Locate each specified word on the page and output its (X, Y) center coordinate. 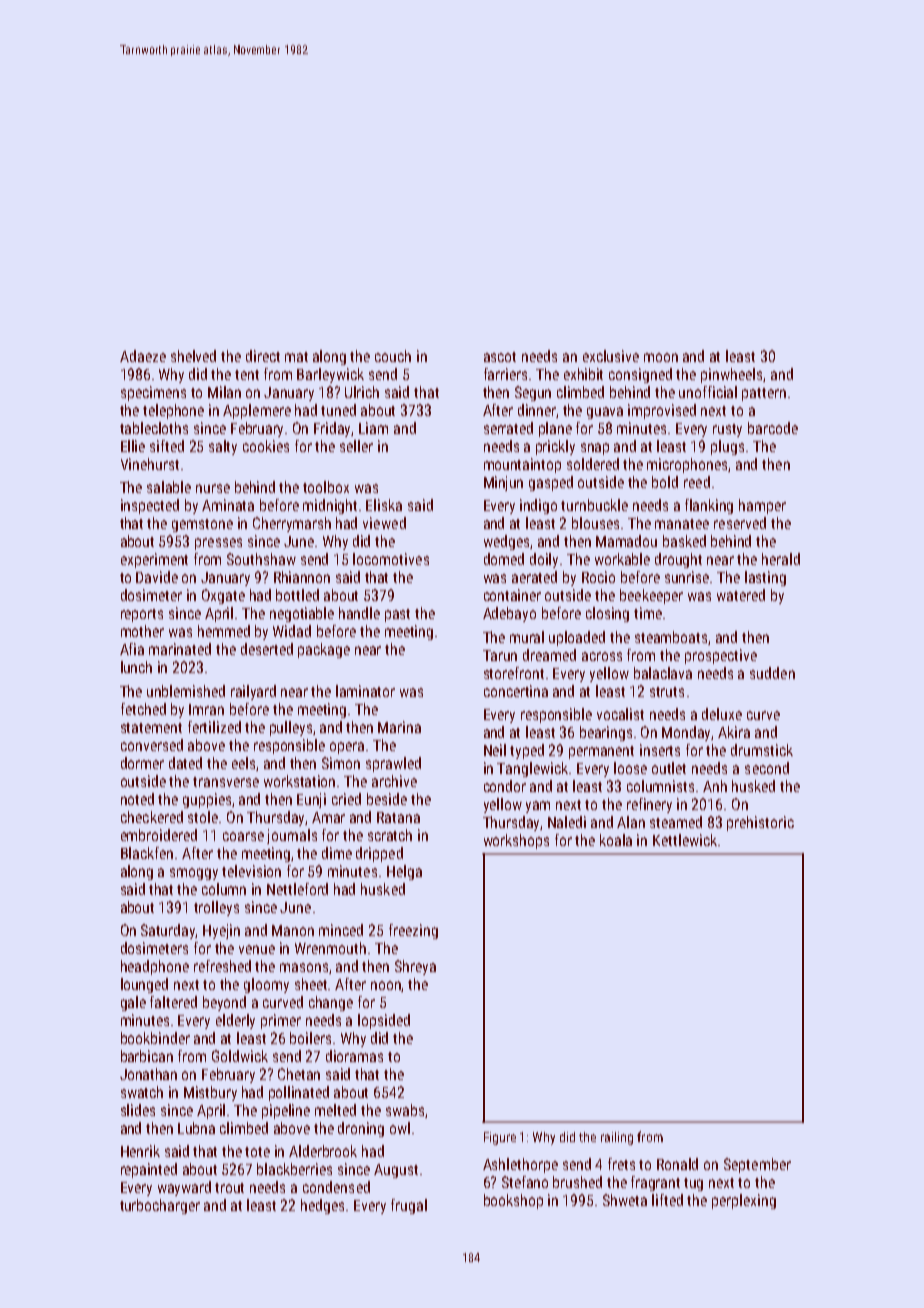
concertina (516, 691)
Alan (631, 822)
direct (263, 356)
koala (616, 840)
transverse (226, 782)
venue (257, 949)
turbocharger (160, 1206)
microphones (688, 465)
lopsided (384, 1021)
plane (555, 429)
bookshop (513, 1201)
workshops (516, 841)
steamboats (671, 637)
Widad (292, 631)
